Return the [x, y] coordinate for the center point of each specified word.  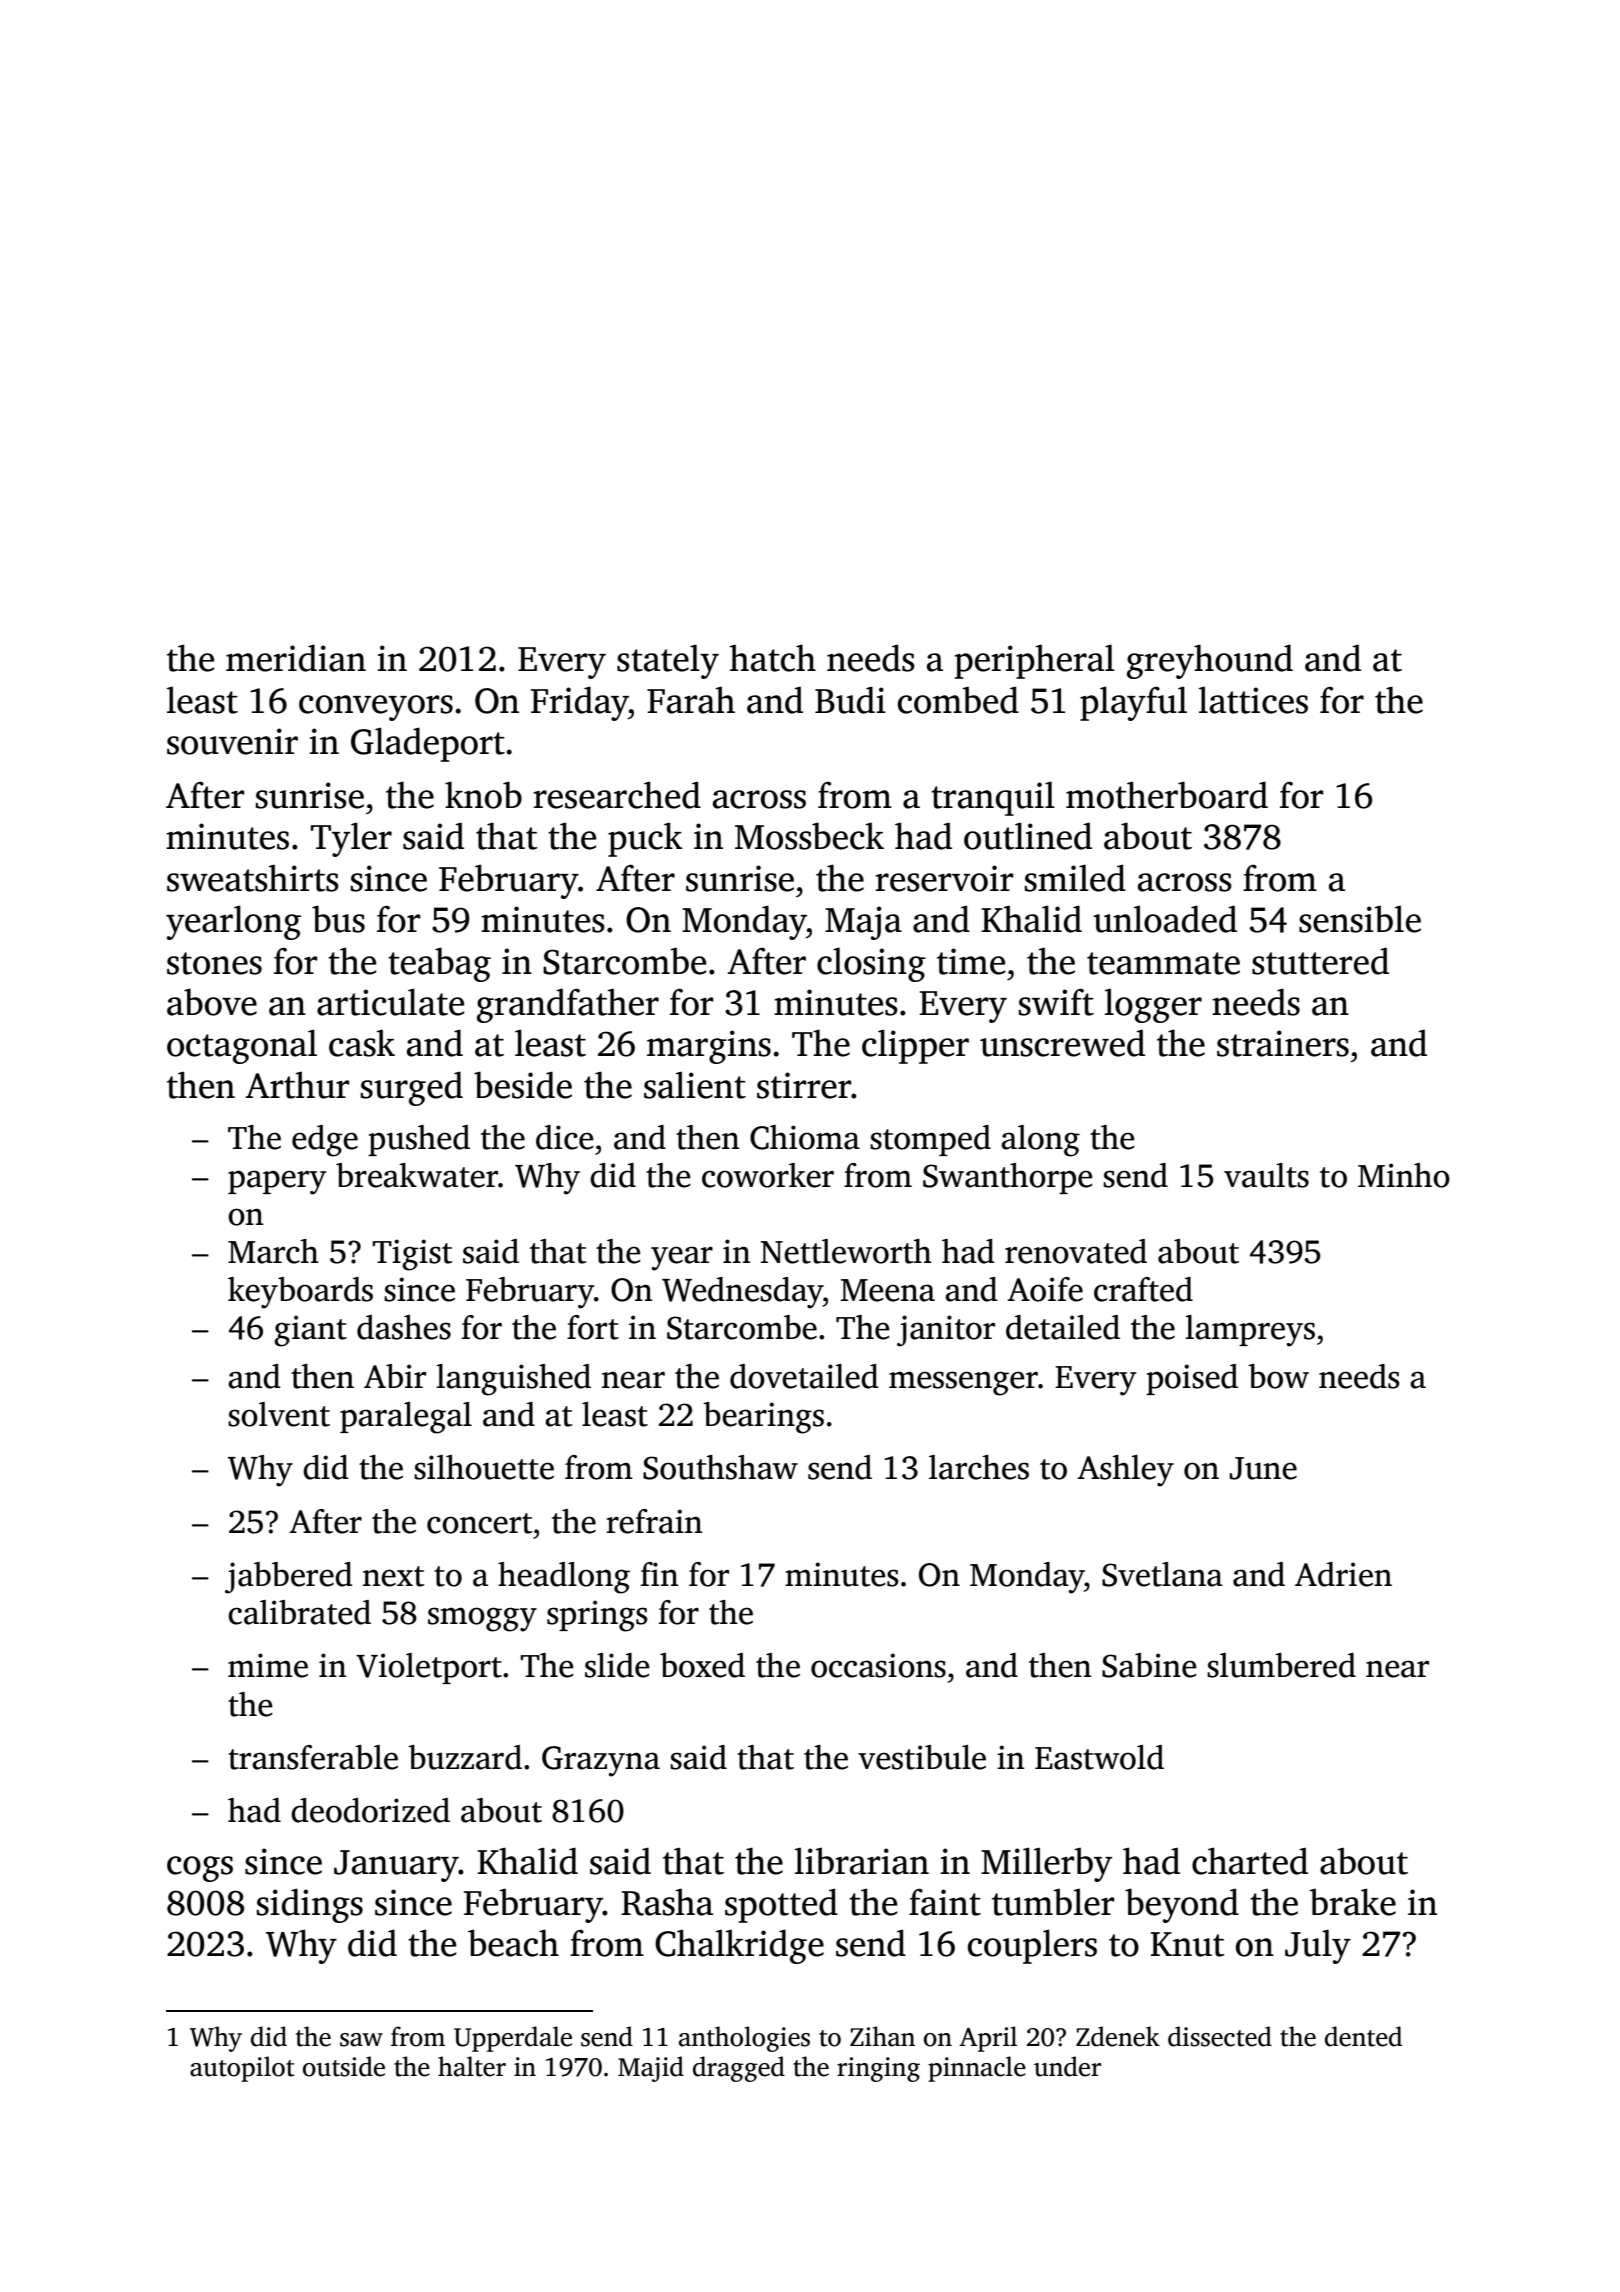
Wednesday [742, 1293]
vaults [1266, 1175]
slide [617, 1665]
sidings [310, 1905]
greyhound [1210, 661]
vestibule [922, 1757]
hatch [773, 658]
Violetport [429, 1668]
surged [412, 1088]
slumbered [1281, 1665]
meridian [296, 658]
